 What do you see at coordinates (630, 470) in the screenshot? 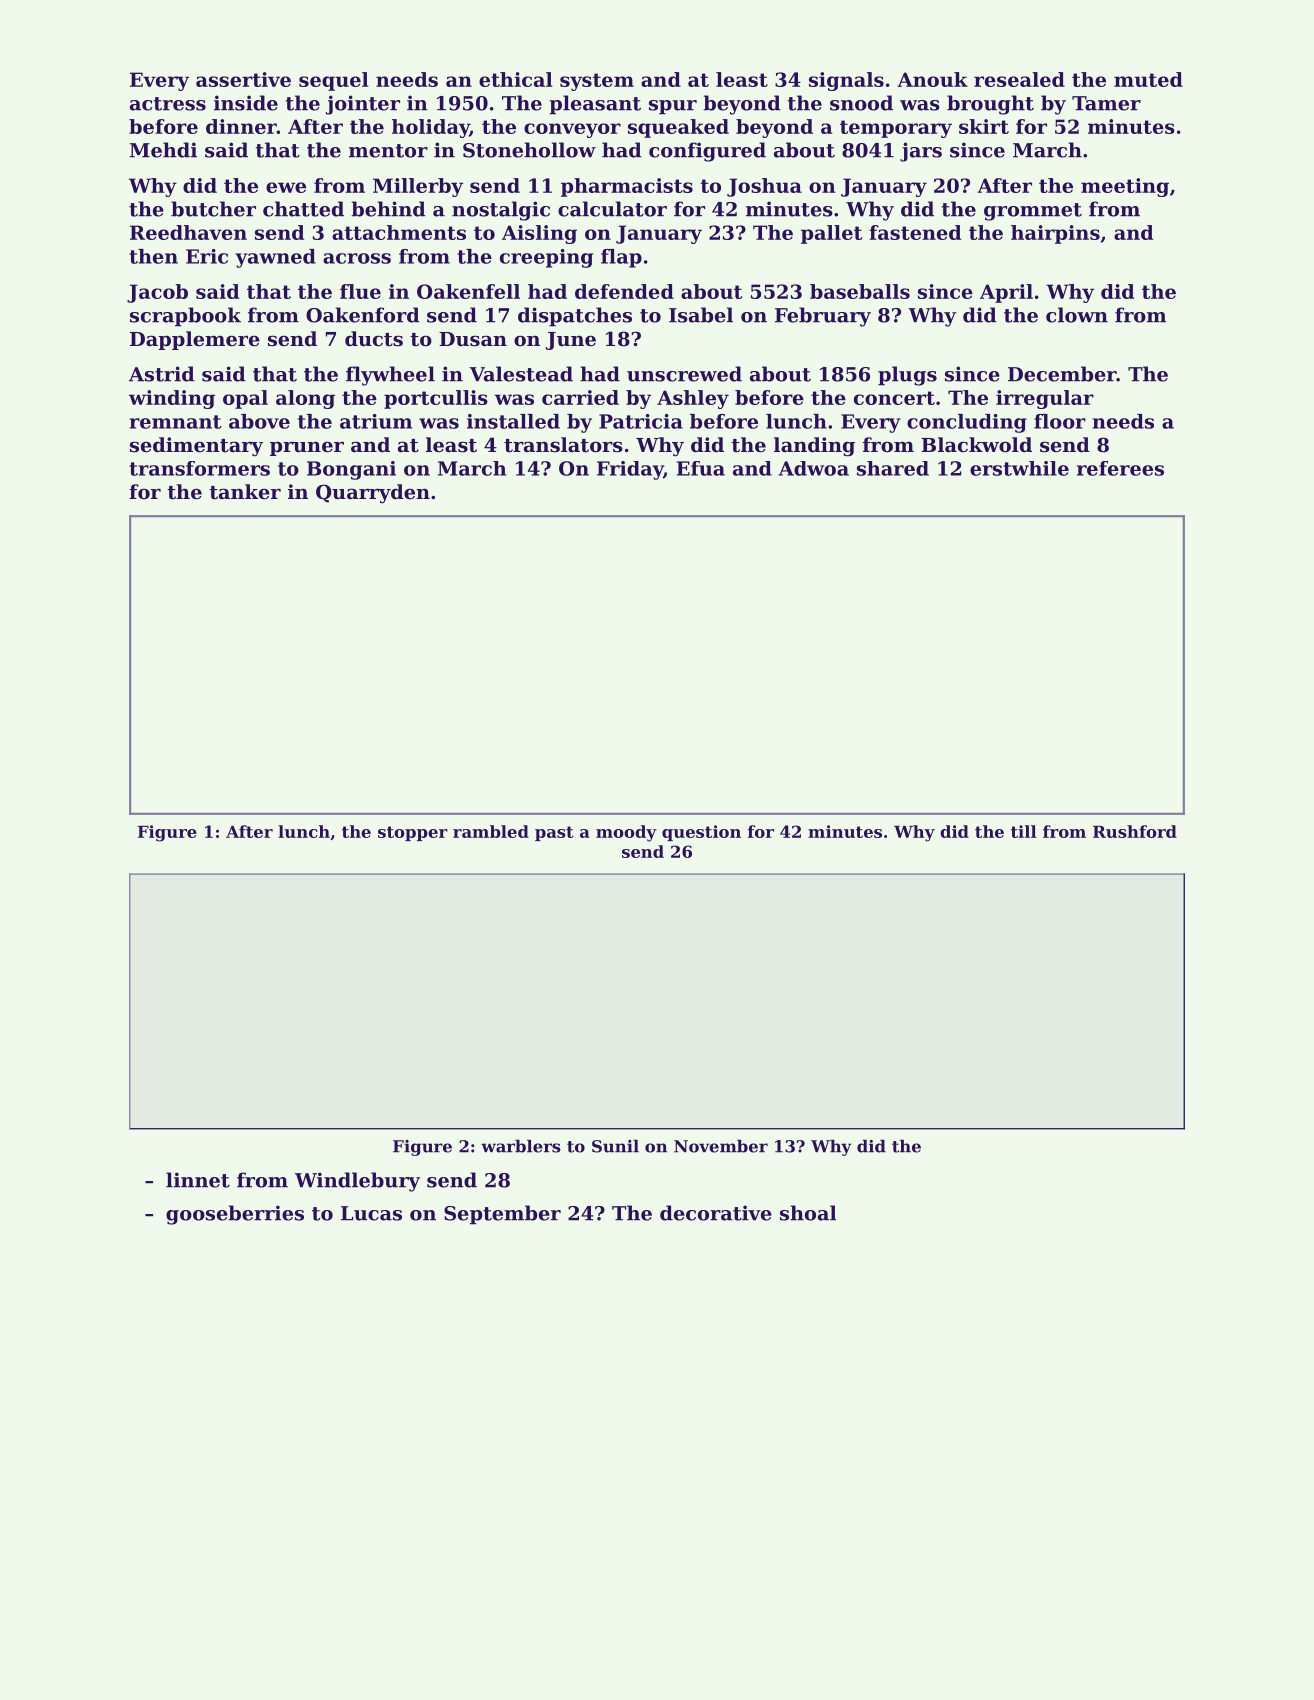
I see `Friday` at bounding box center [630, 470].
